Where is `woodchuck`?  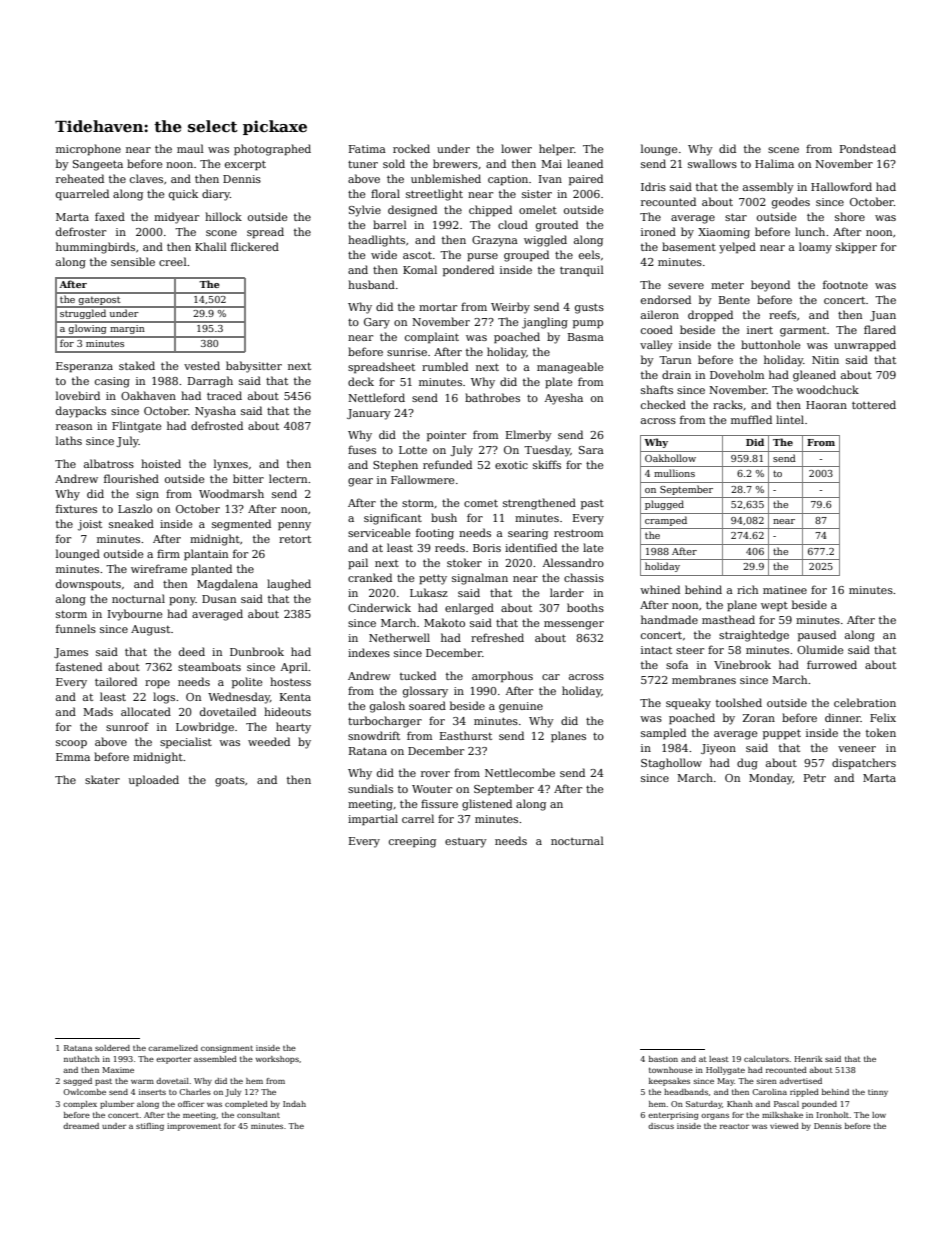 woodchuck is located at coordinates (827, 389).
